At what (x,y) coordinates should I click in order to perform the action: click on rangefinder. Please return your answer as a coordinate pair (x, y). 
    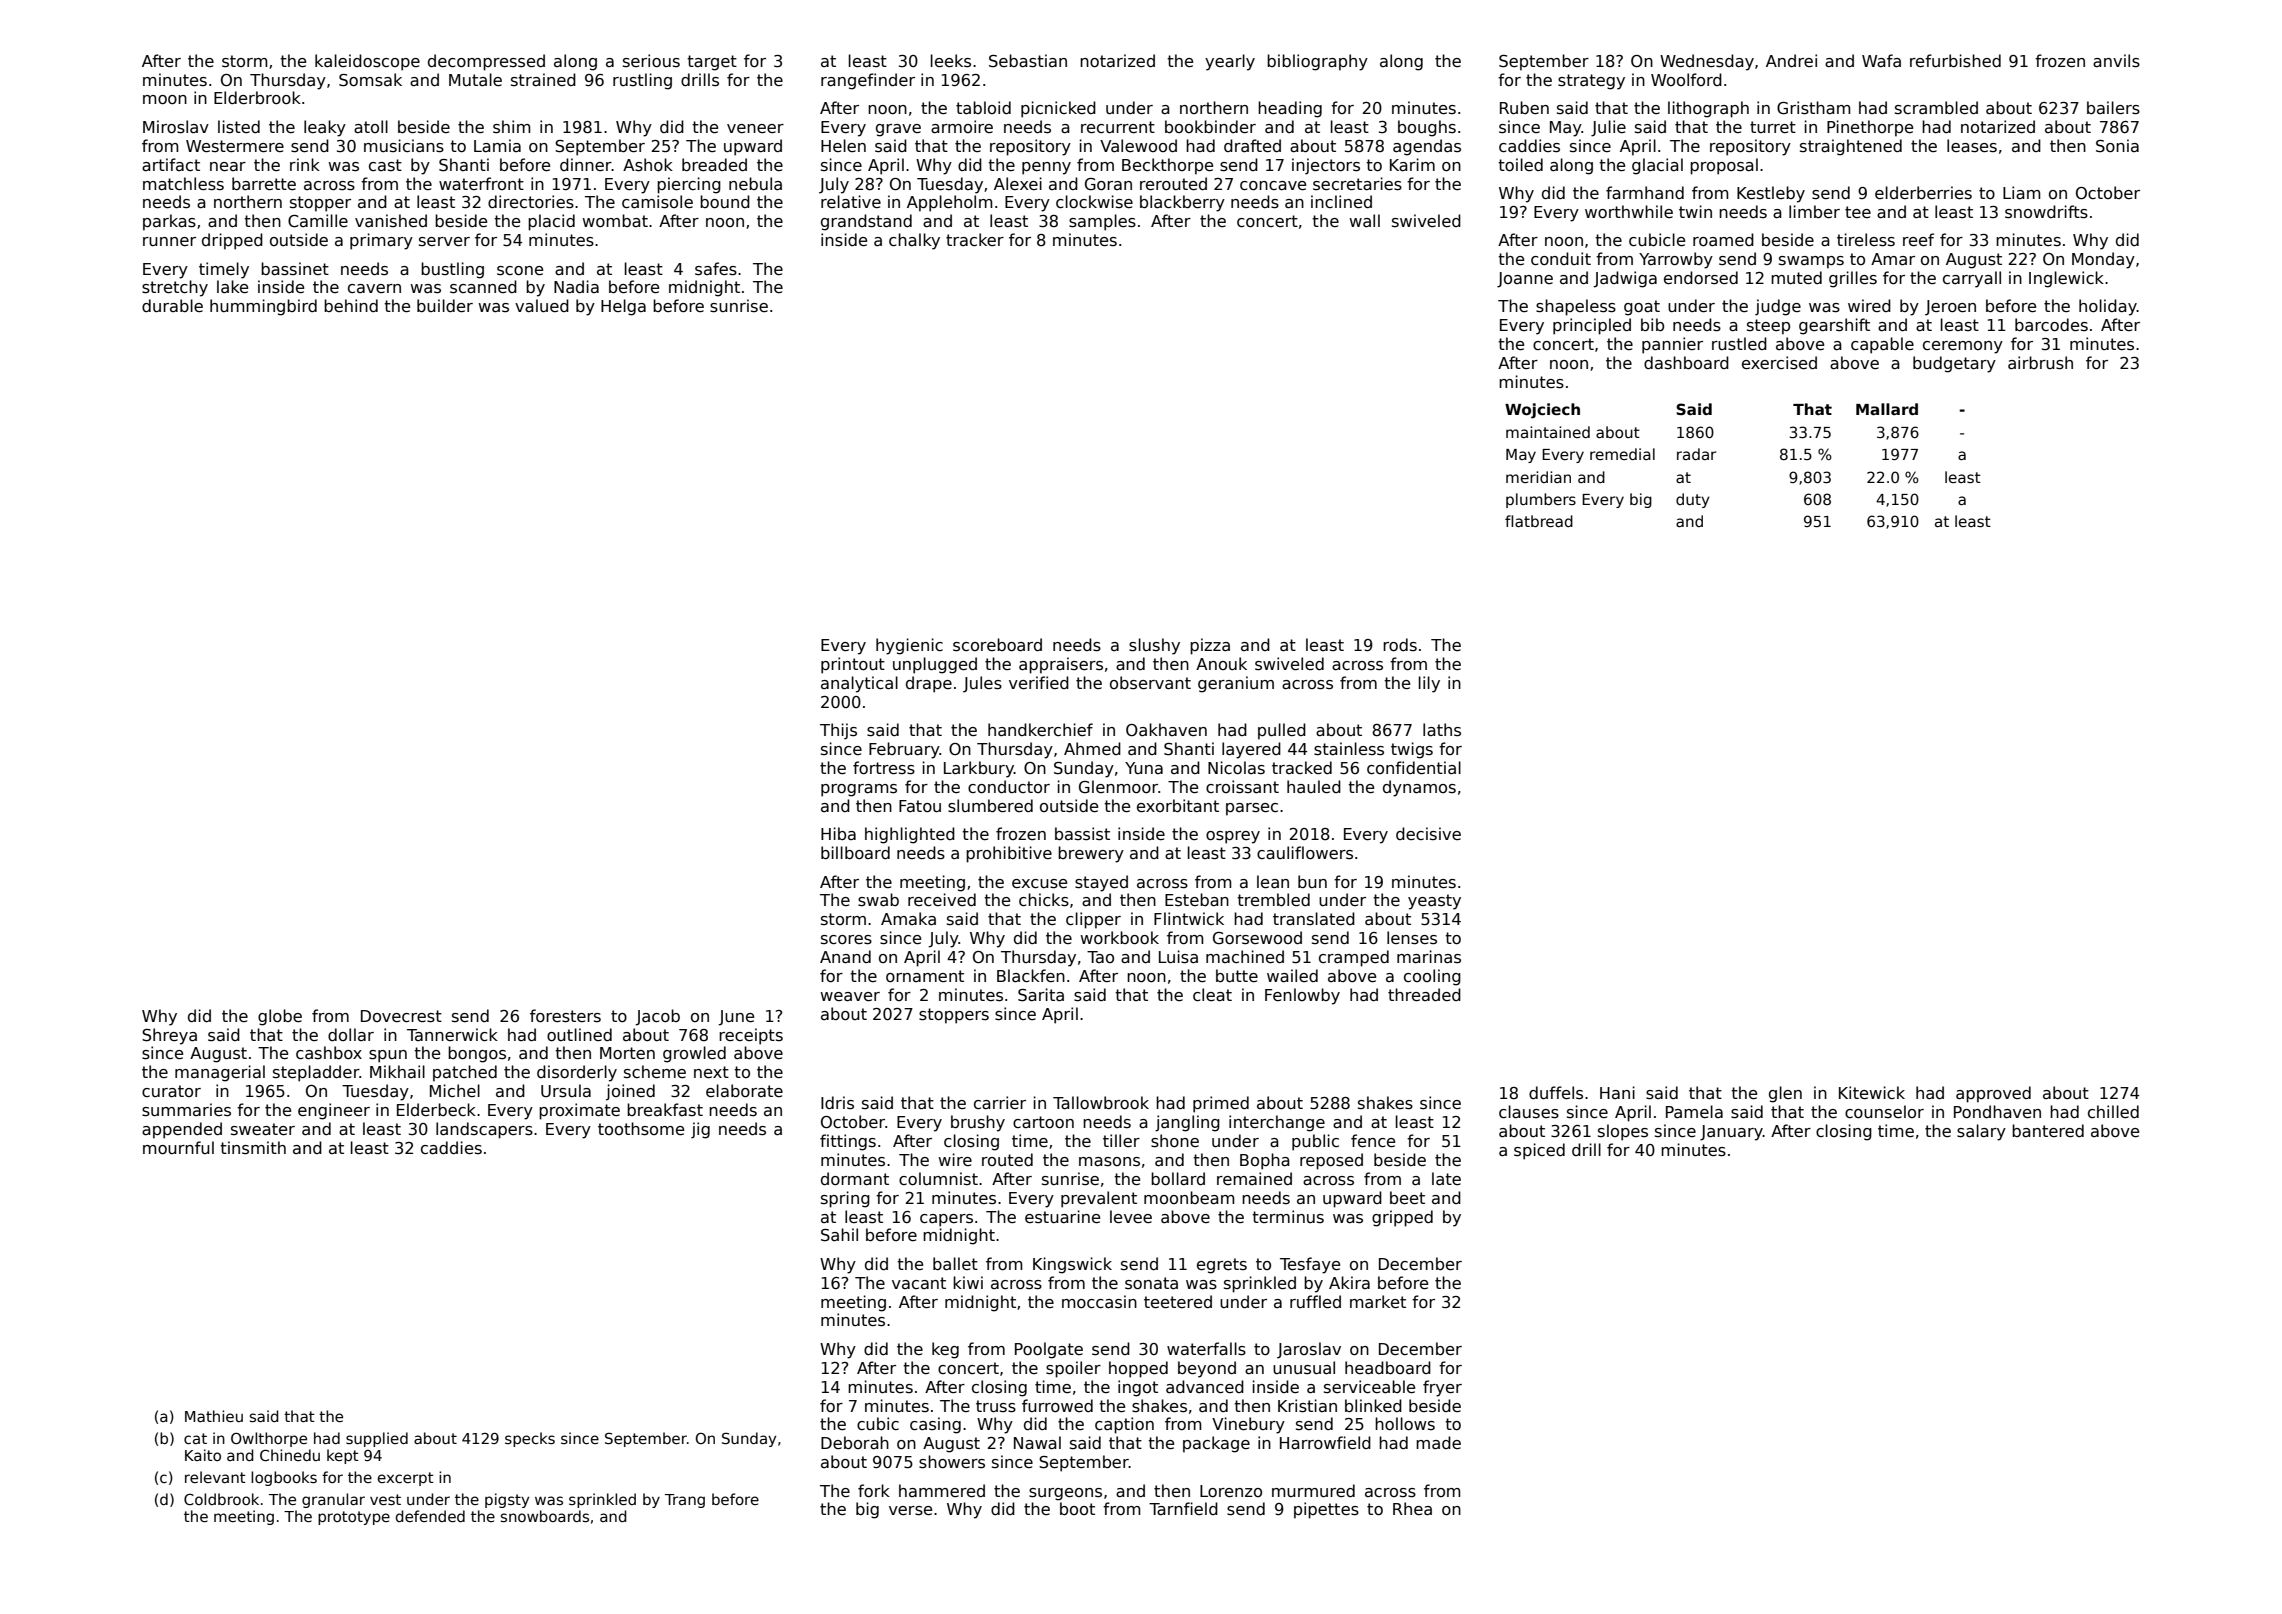
    Looking at the image, I should click on (868, 81).
